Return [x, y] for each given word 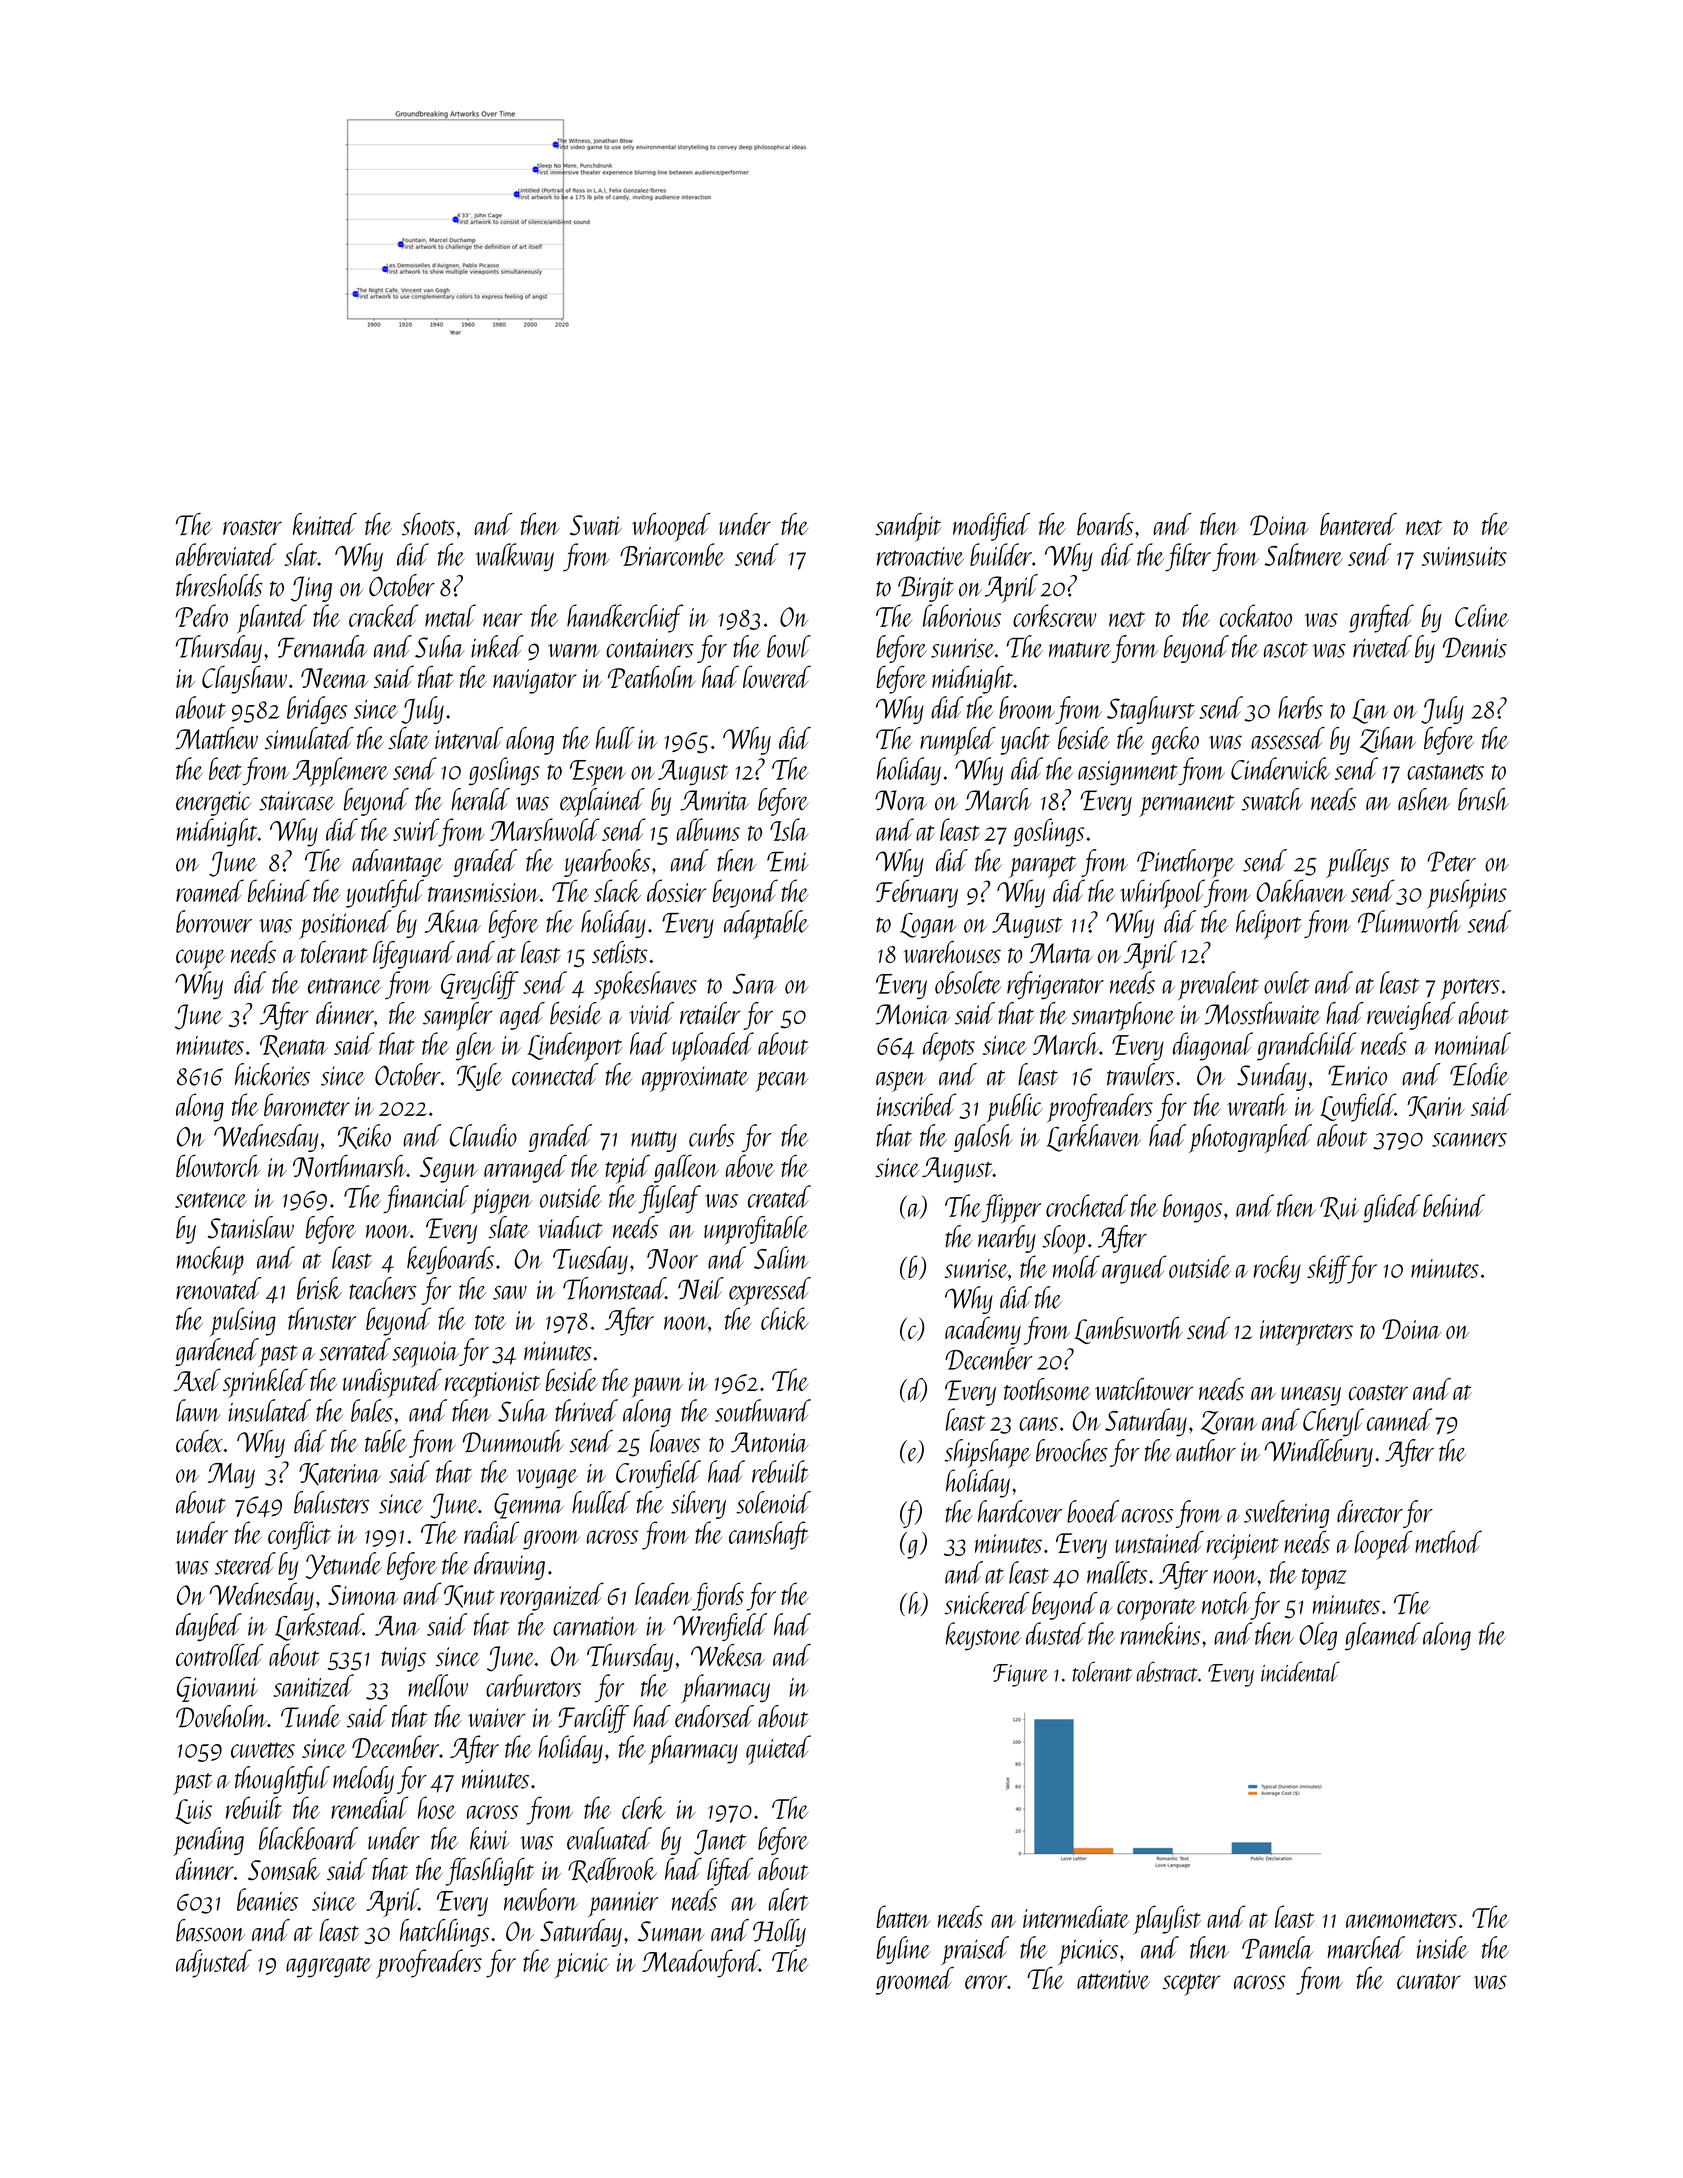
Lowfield [1357, 1107]
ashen [1424, 799]
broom [1027, 707]
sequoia [426, 1354]
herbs [1300, 707]
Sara [754, 984]
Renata [294, 1046]
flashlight [489, 1872]
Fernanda [323, 646]
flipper [1011, 1209]
